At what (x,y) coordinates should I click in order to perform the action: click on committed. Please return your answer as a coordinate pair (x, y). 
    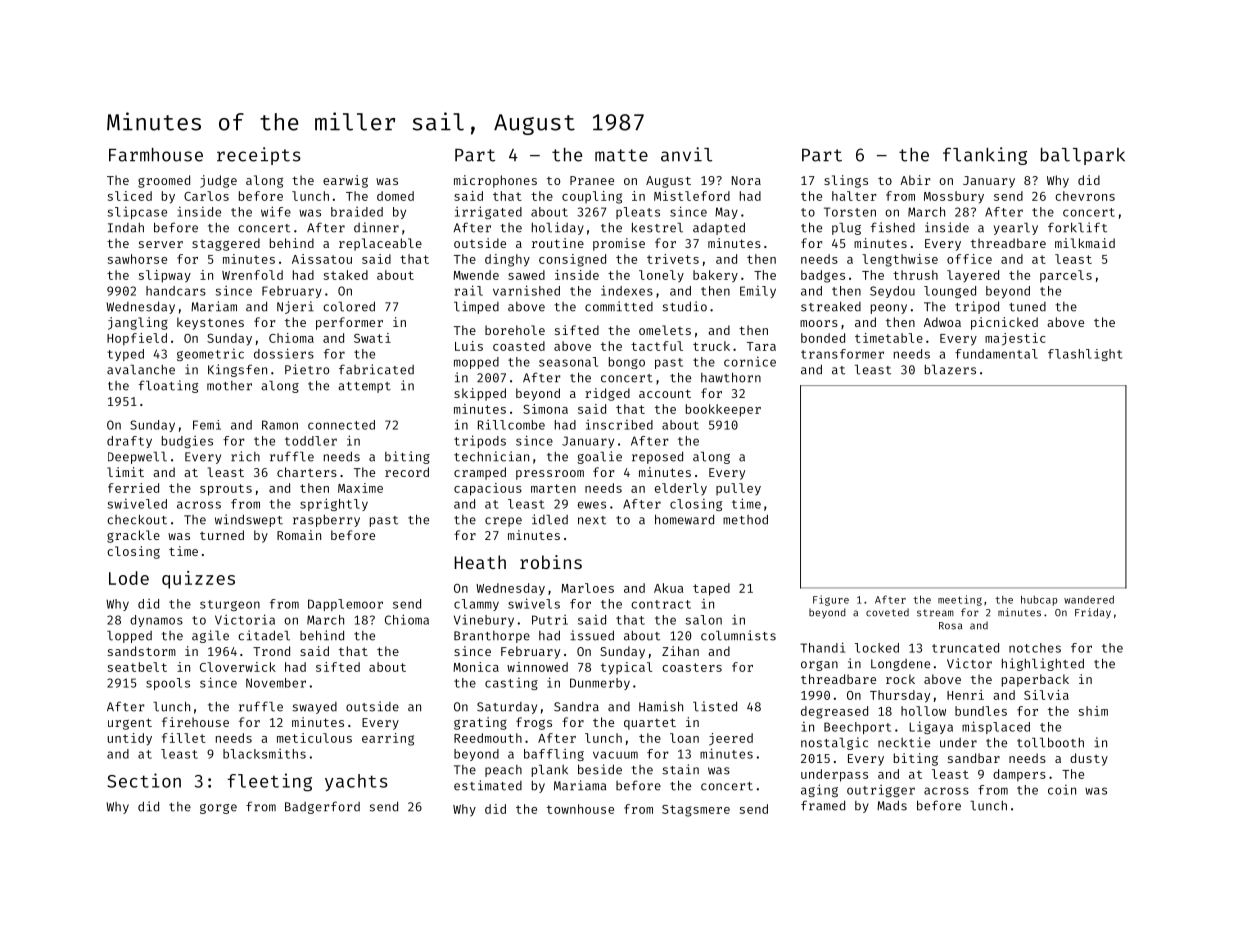
    Looking at the image, I should click on (619, 306).
